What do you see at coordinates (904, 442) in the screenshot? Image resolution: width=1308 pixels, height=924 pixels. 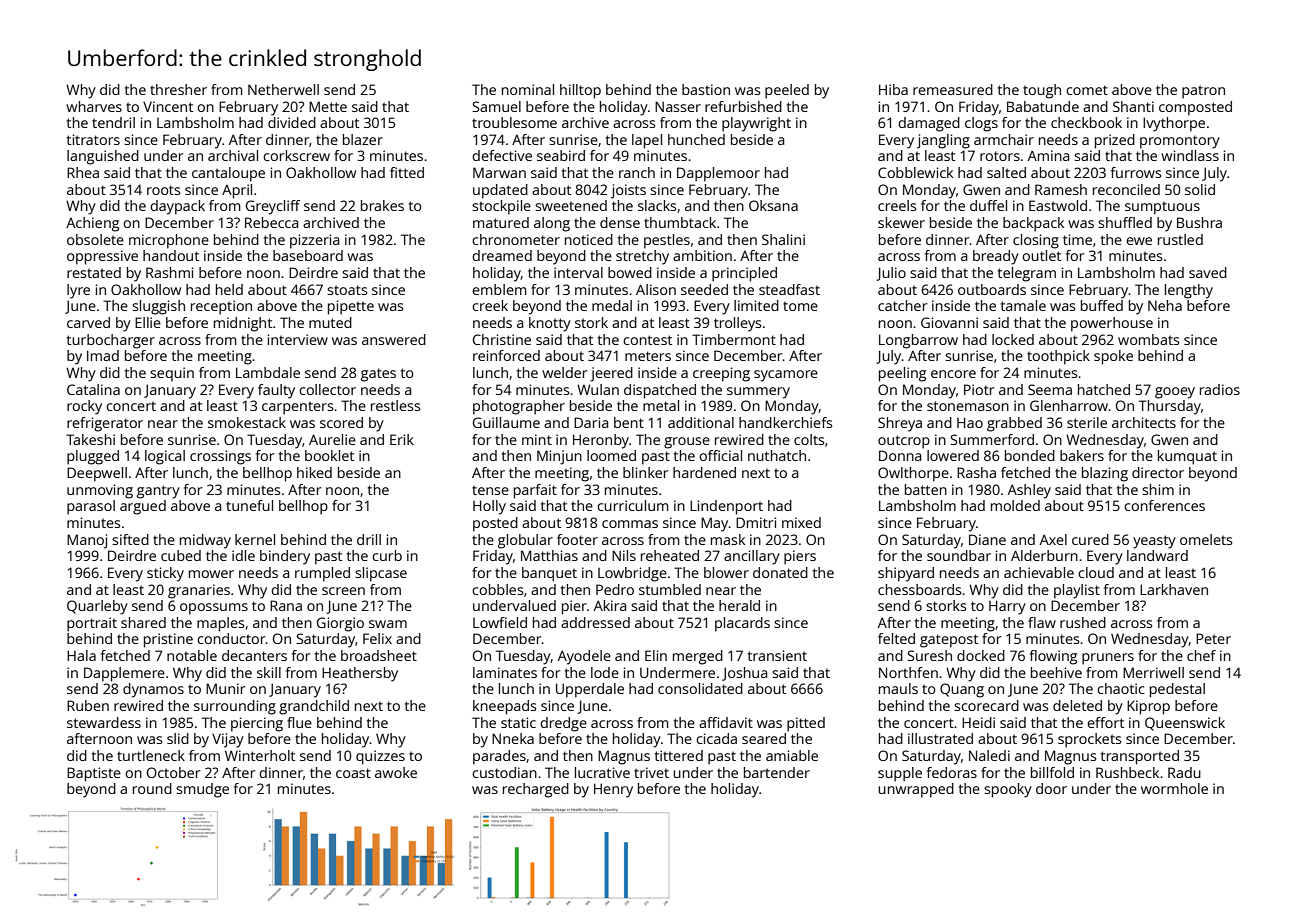 I see `outcrop` at bounding box center [904, 442].
